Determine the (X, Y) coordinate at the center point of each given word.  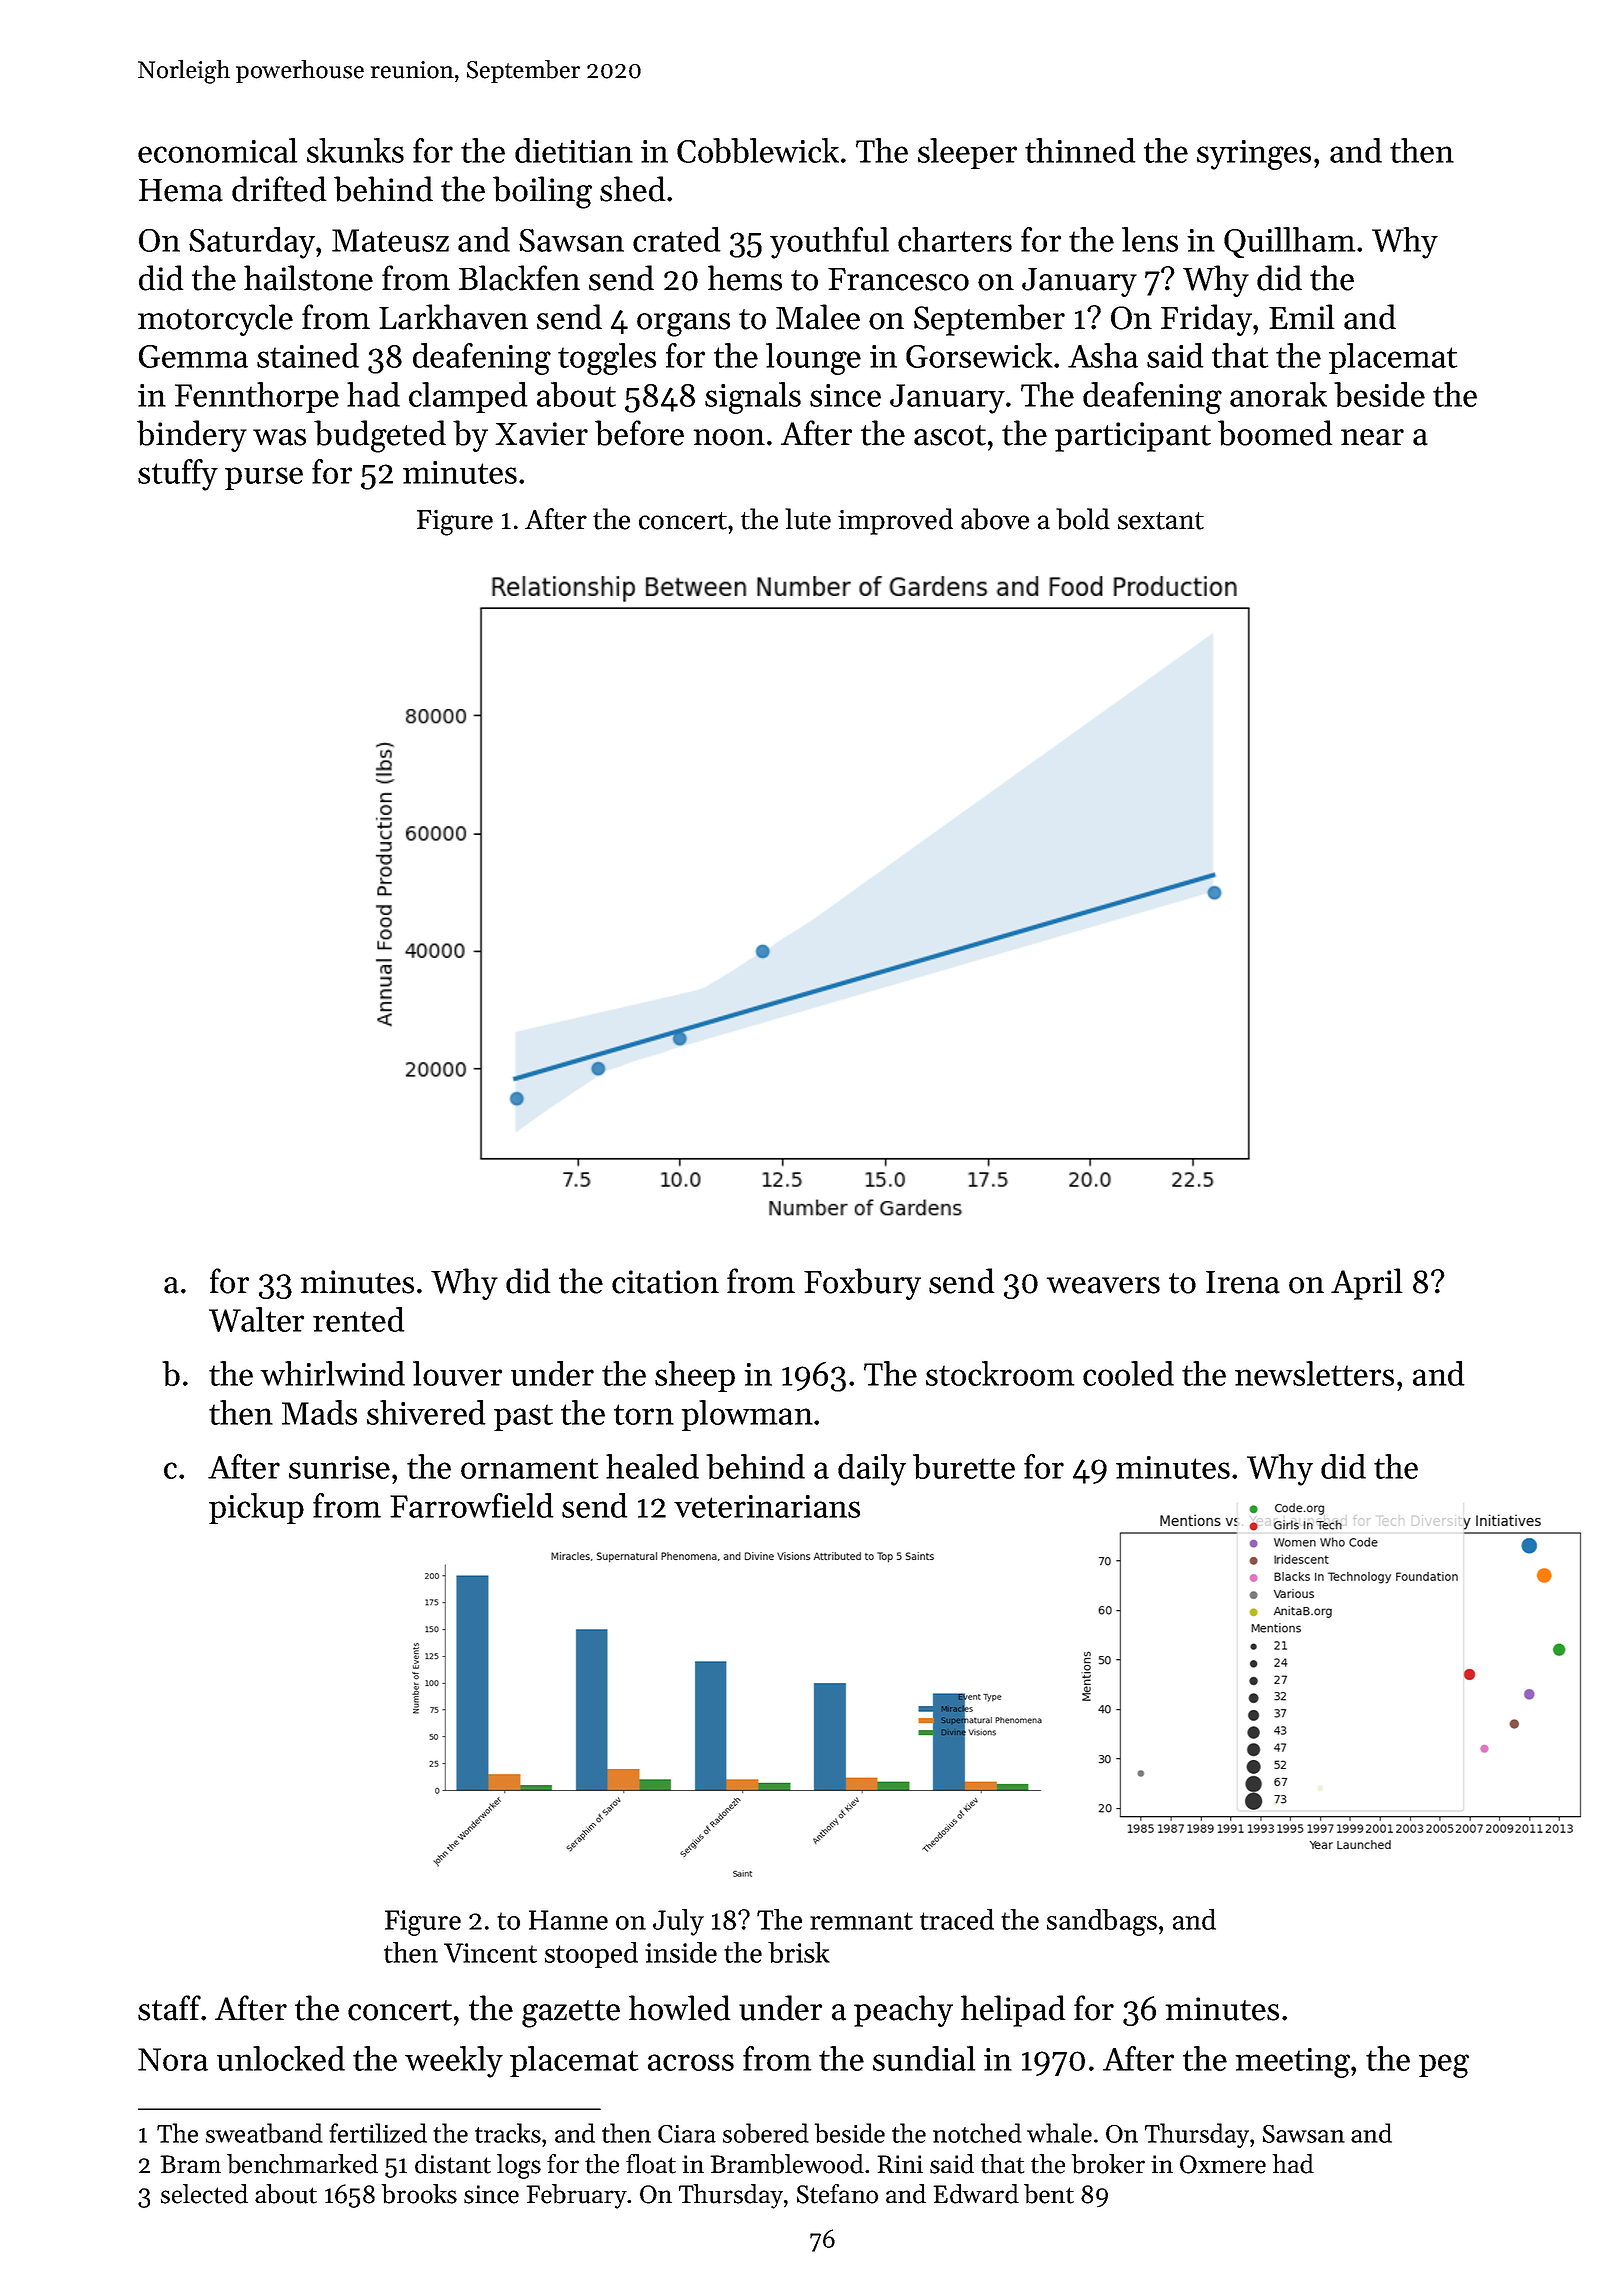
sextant (1161, 521)
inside (681, 1952)
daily (872, 1470)
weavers (1103, 1285)
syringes (1254, 155)
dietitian (574, 150)
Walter (256, 1319)
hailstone (308, 278)
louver (457, 1373)
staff (169, 2008)
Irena (1243, 1282)
